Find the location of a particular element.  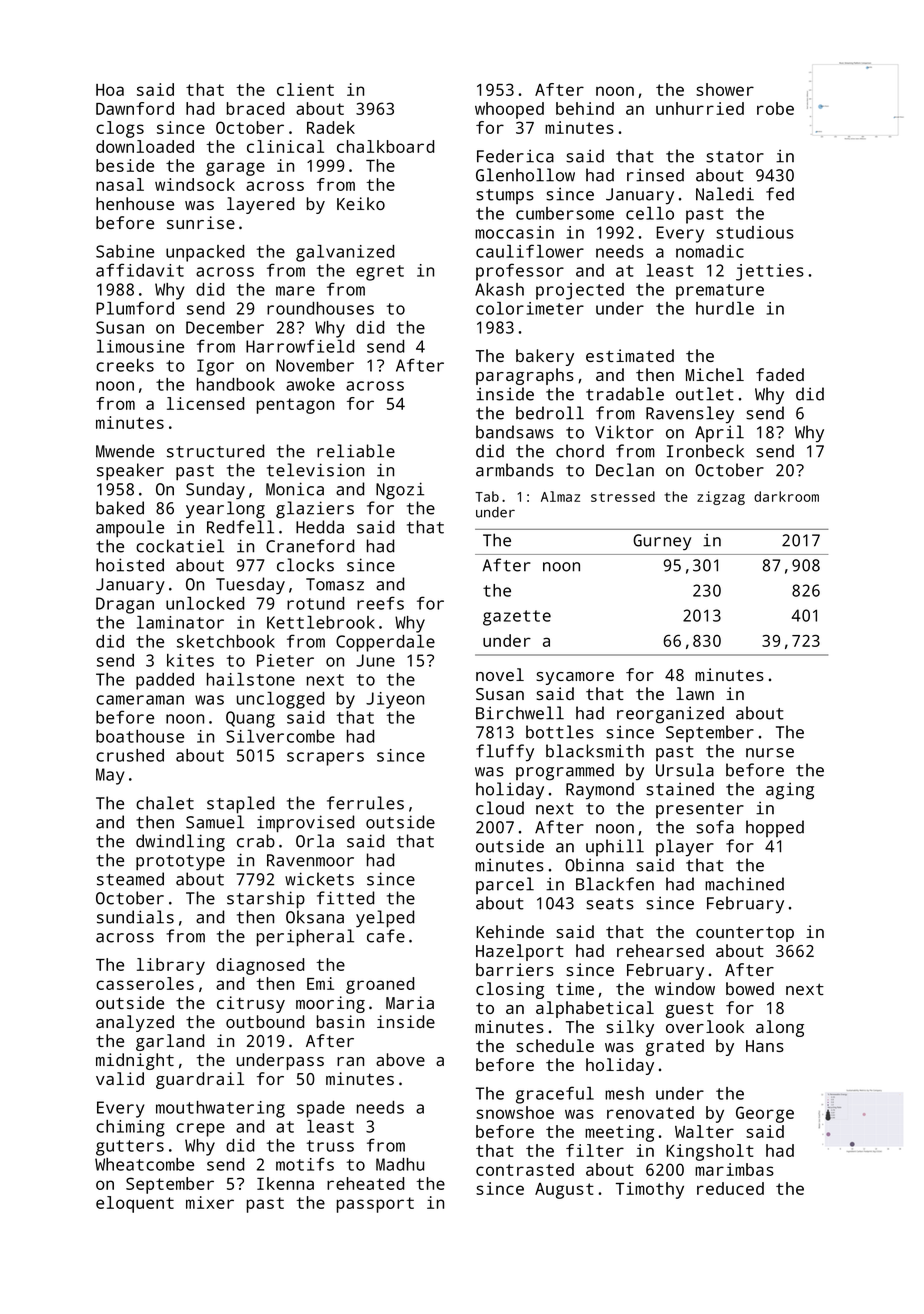

Tab is located at coordinates (487, 496).
